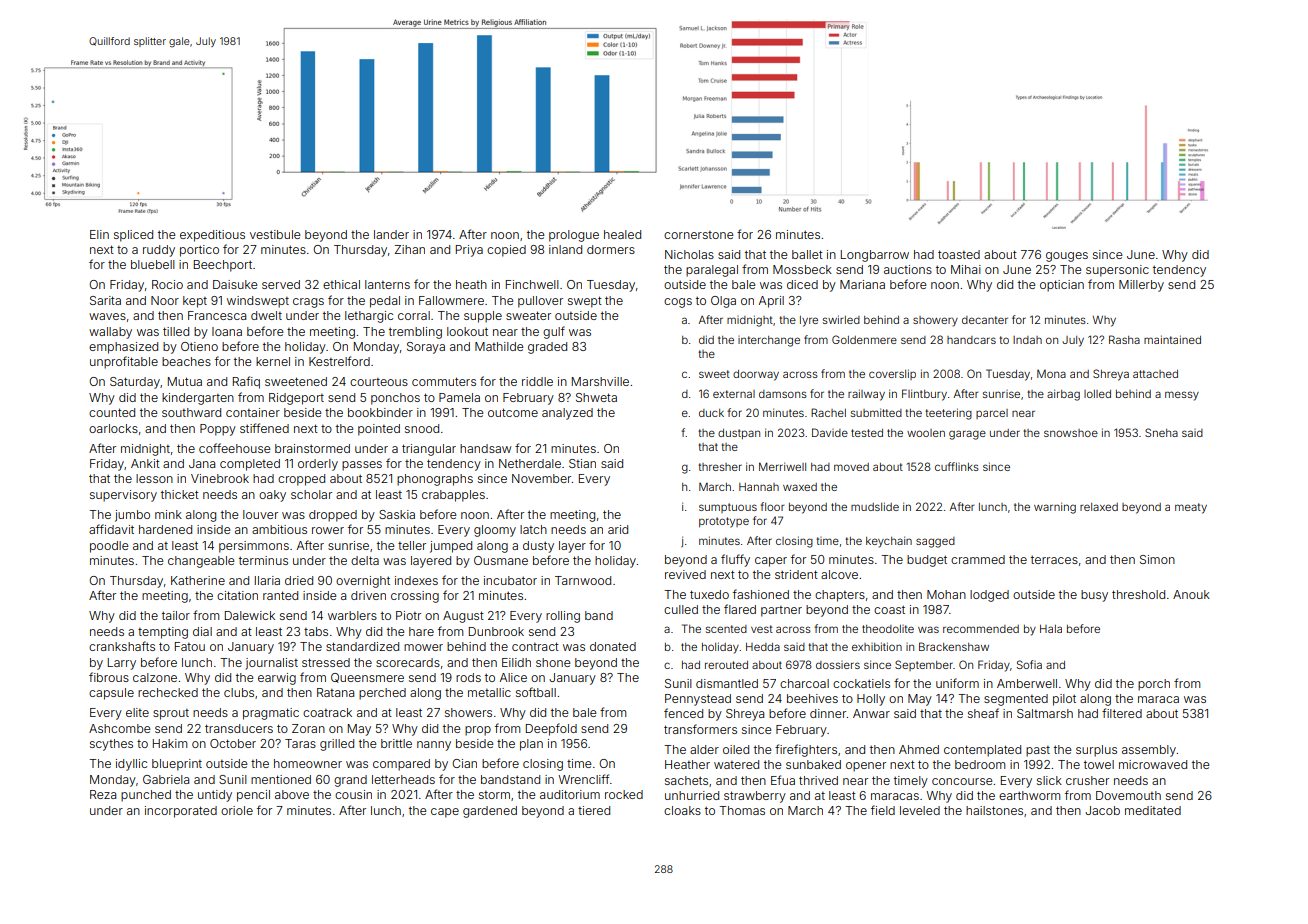  I want to click on gouges, so click(1067, 257).
